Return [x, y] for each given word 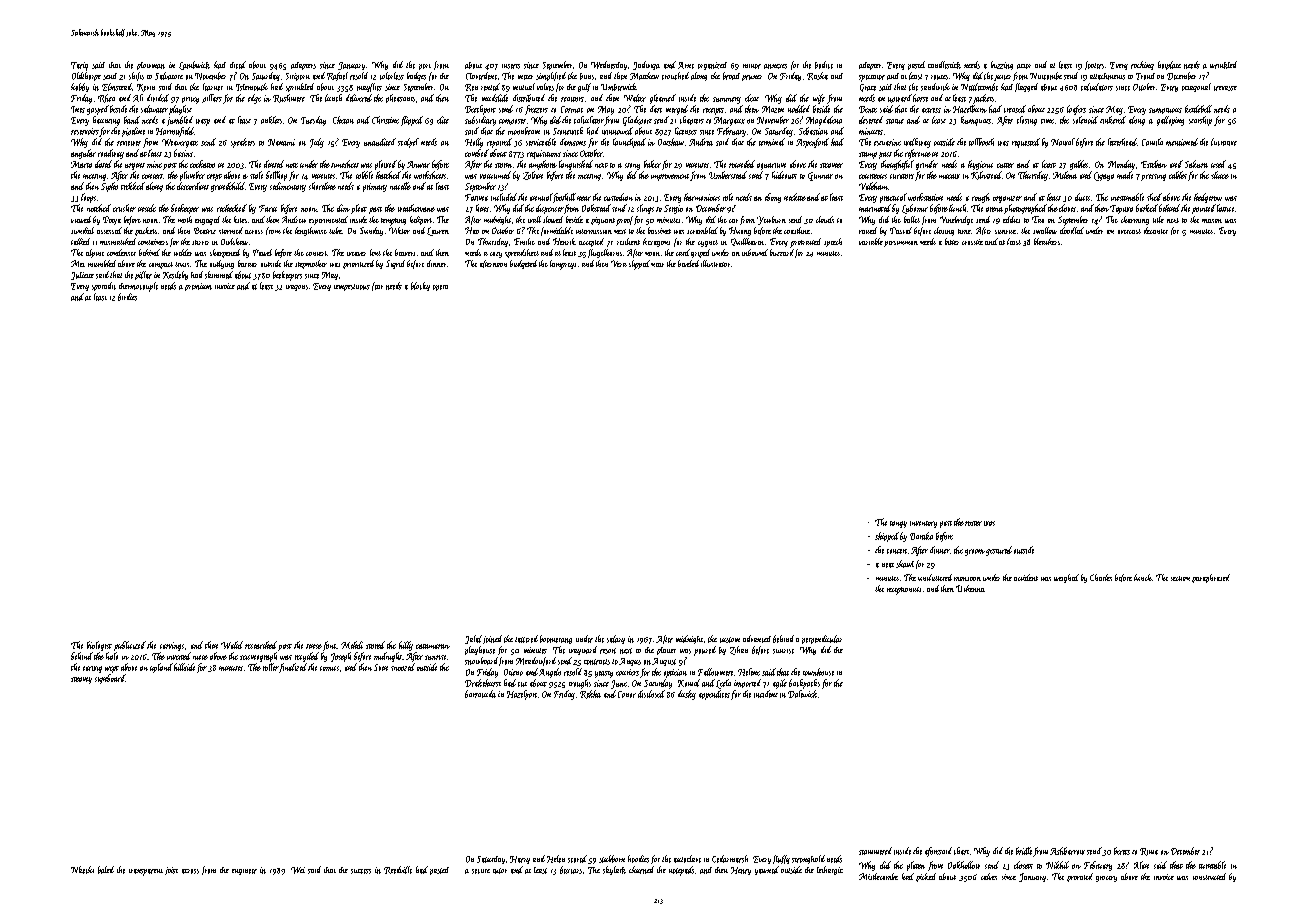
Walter [635, 98]
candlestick [944, 65]
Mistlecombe [878, 876]
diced [238, 65]
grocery [1106, 879]
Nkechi [82, 870]
